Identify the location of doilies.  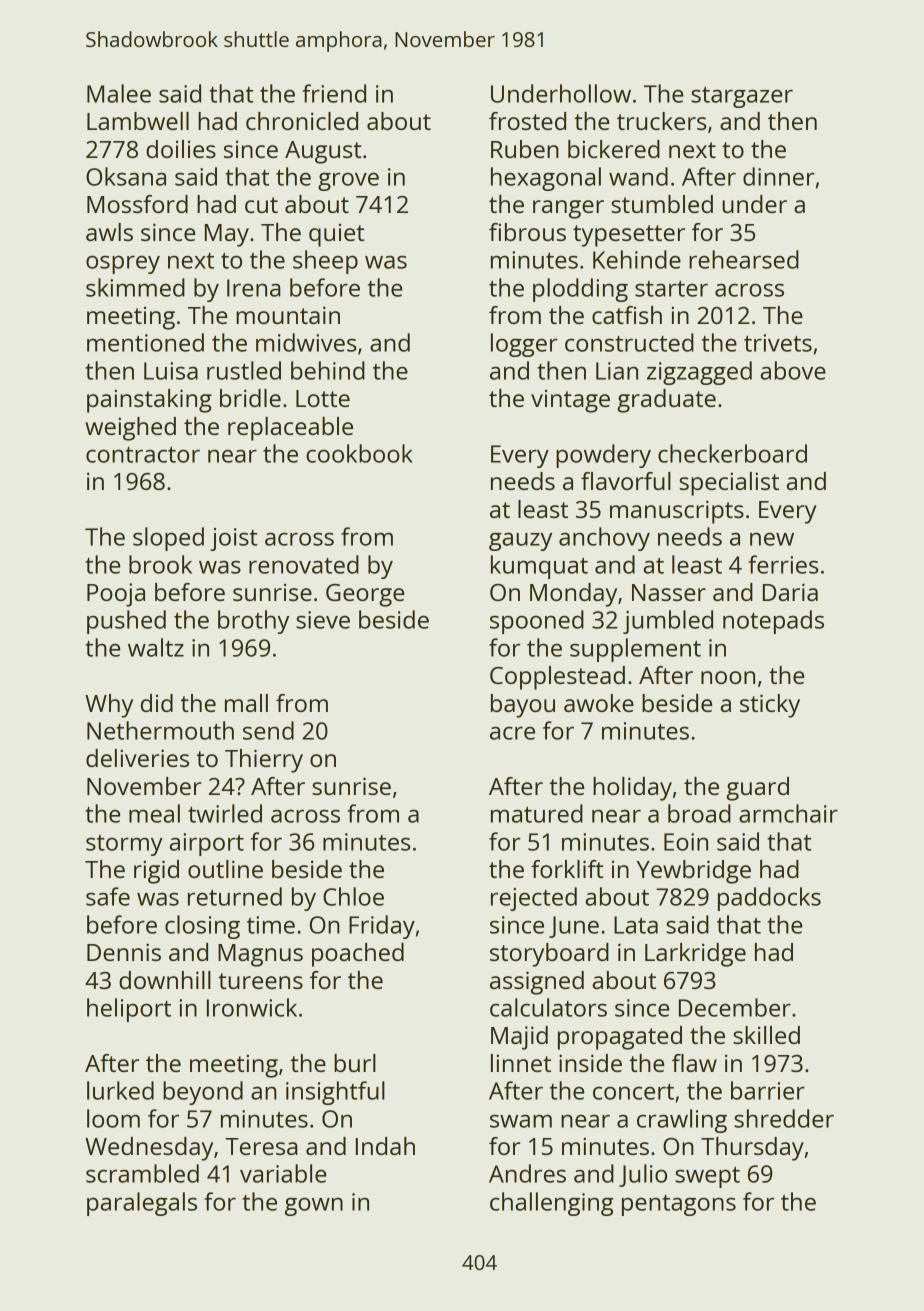
(181, 149).
